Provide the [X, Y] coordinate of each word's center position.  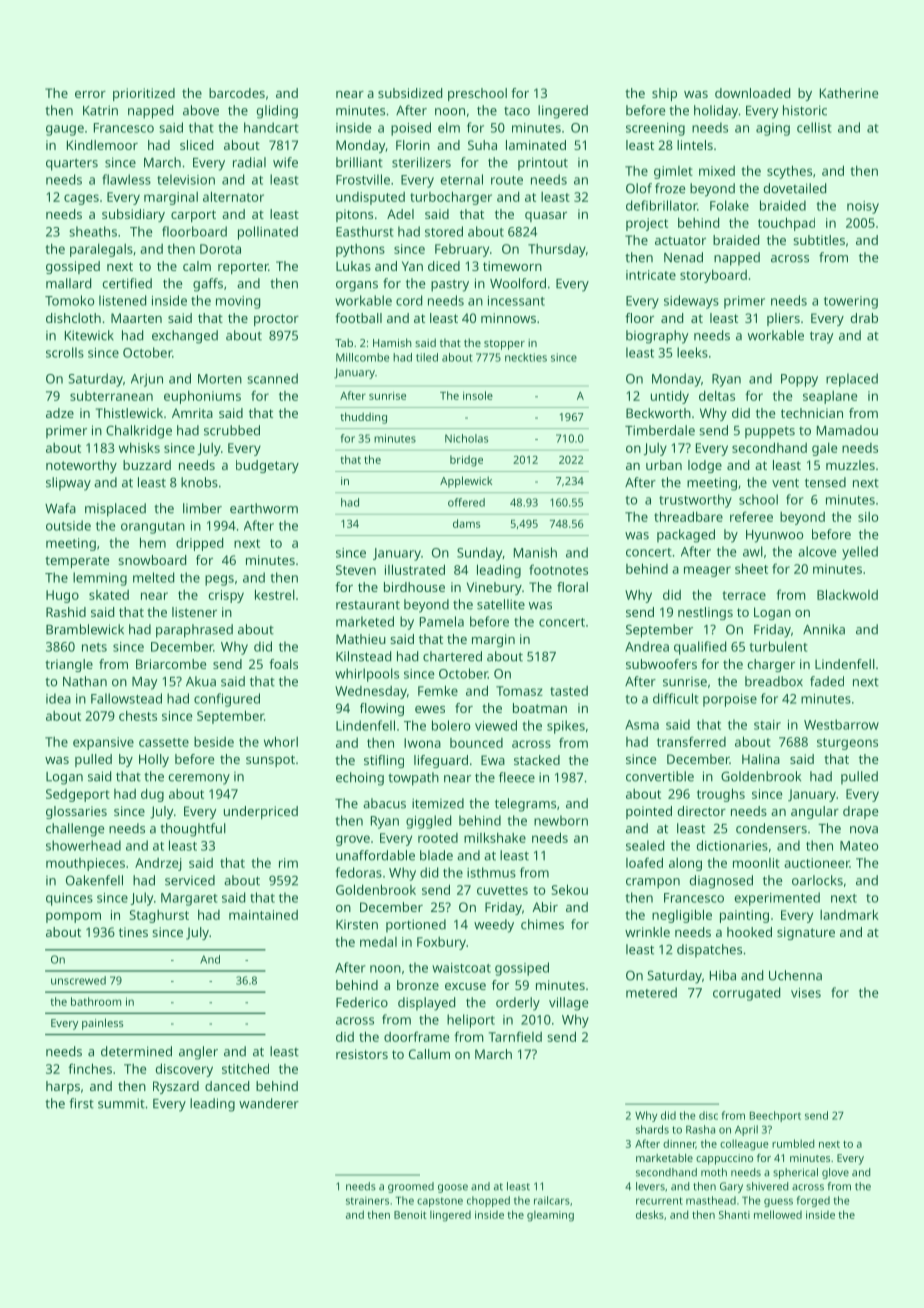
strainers [367, 1201]
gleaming [550, 1216]
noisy [863, 207]
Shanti [734, 1214]
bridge [466, 461]
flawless [126, 179]
